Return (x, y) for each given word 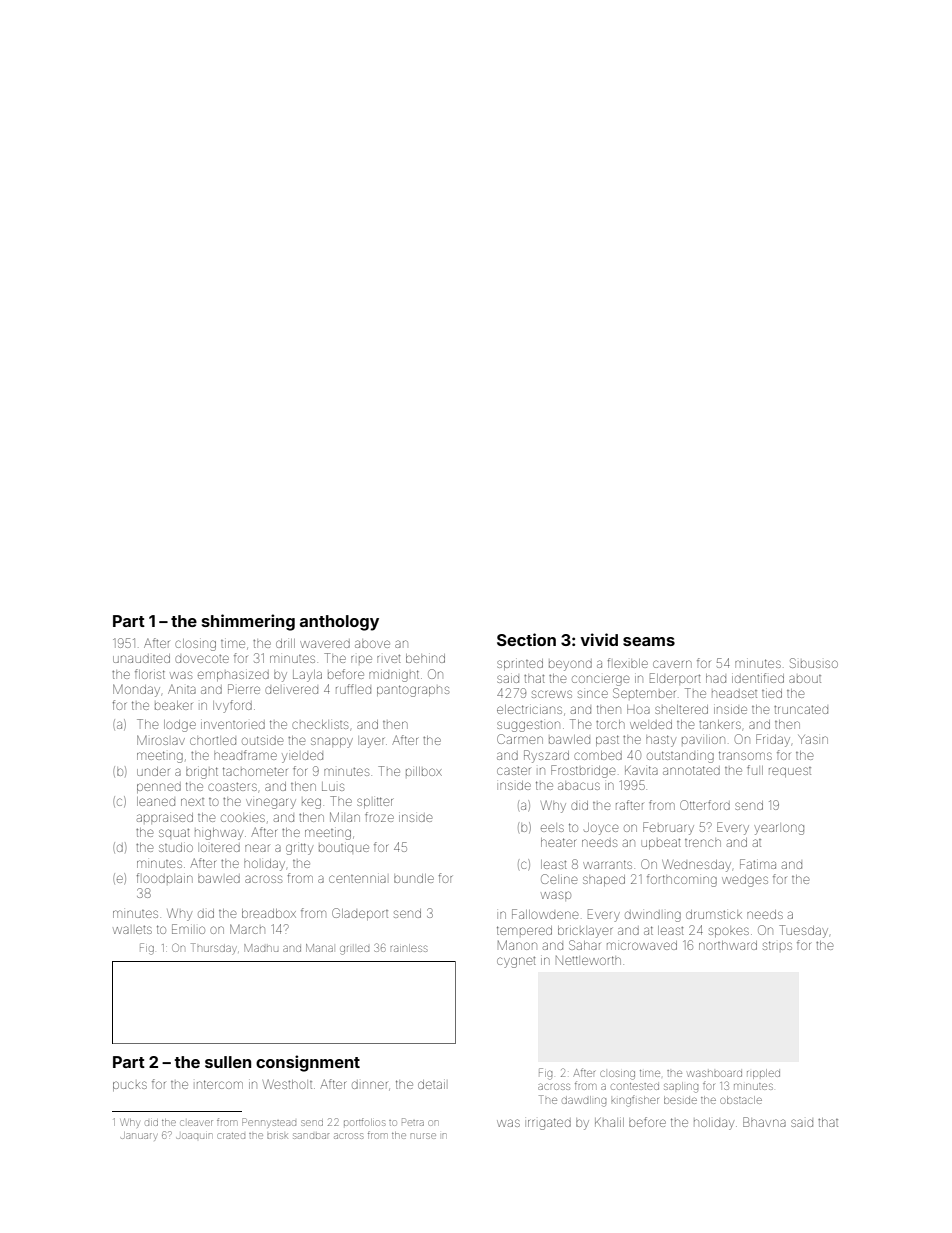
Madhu (261, 948)
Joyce (601, 829)
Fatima (758, 864)
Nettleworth (588, 960)
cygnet (516, 962)
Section (526, 639)
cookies (243, 818)
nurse (423, 1136)
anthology (339, 623)
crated (231, 1136)
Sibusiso (814, 663)
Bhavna (764, 1122)
